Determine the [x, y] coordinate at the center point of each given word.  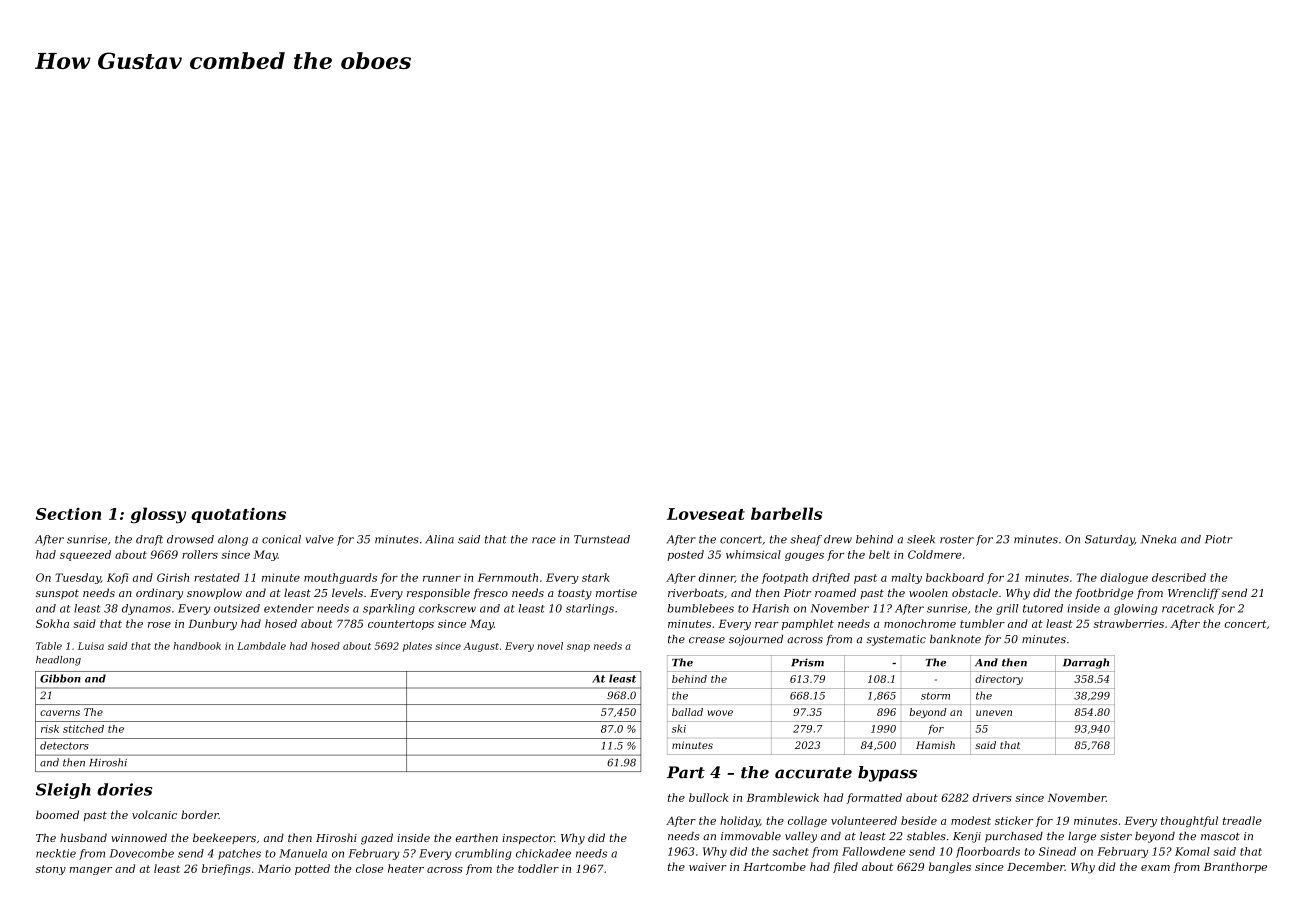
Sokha [52, 623]
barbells [786, 513]
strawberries [1129, 623]
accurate [813, 773]
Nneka [1158, 539]
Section [68, 513]
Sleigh [63, 791]
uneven [994, 713]
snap [578, 648]
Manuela [303, 853]
